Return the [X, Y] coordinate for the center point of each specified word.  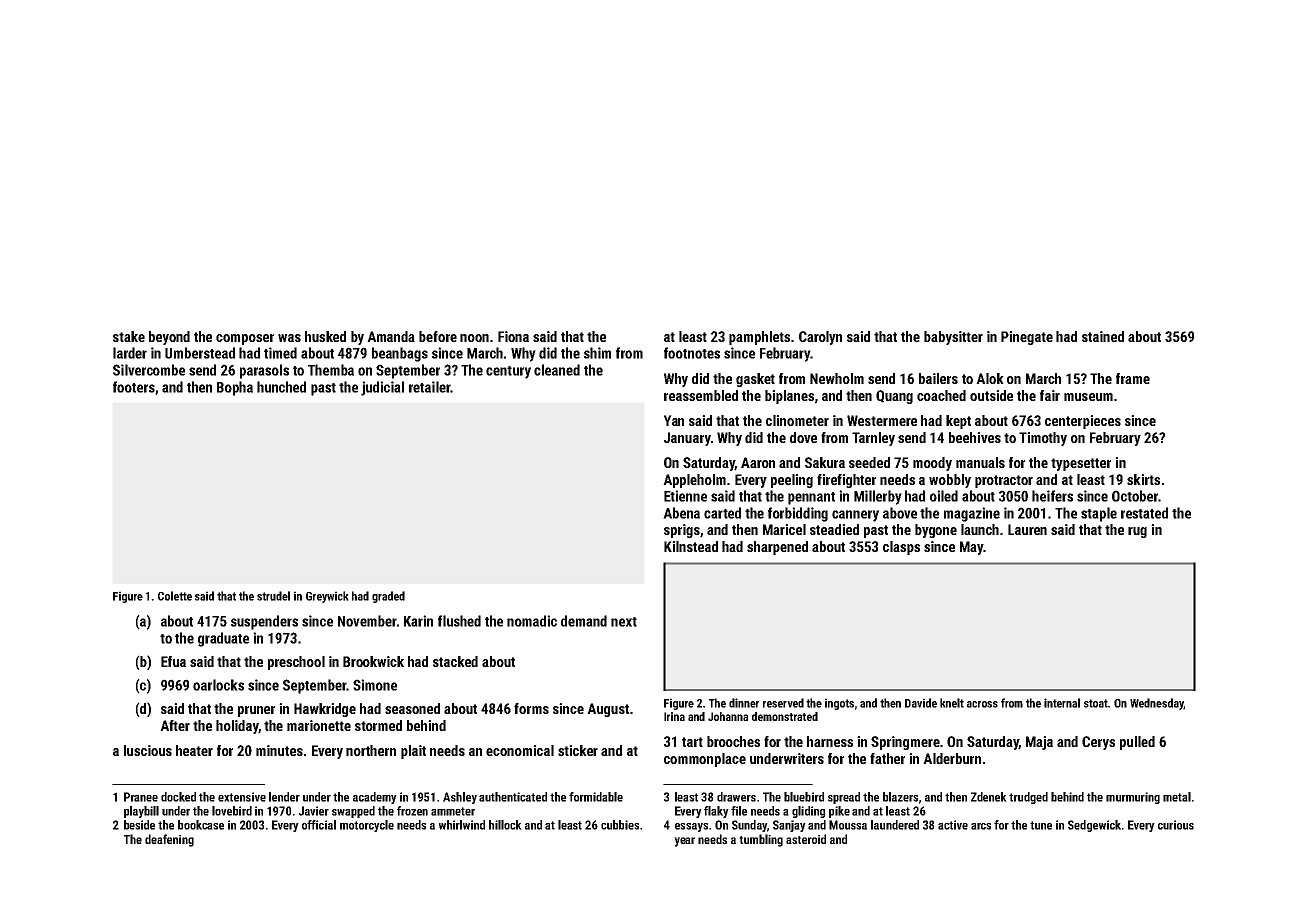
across [982, 704]
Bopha [235, 388]
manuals [980, 462]
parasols [264, 371]
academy [375, 798]
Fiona [513, 336]
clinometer [797, 420]
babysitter [953, 338]
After [175, 725]
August [608, 710]
